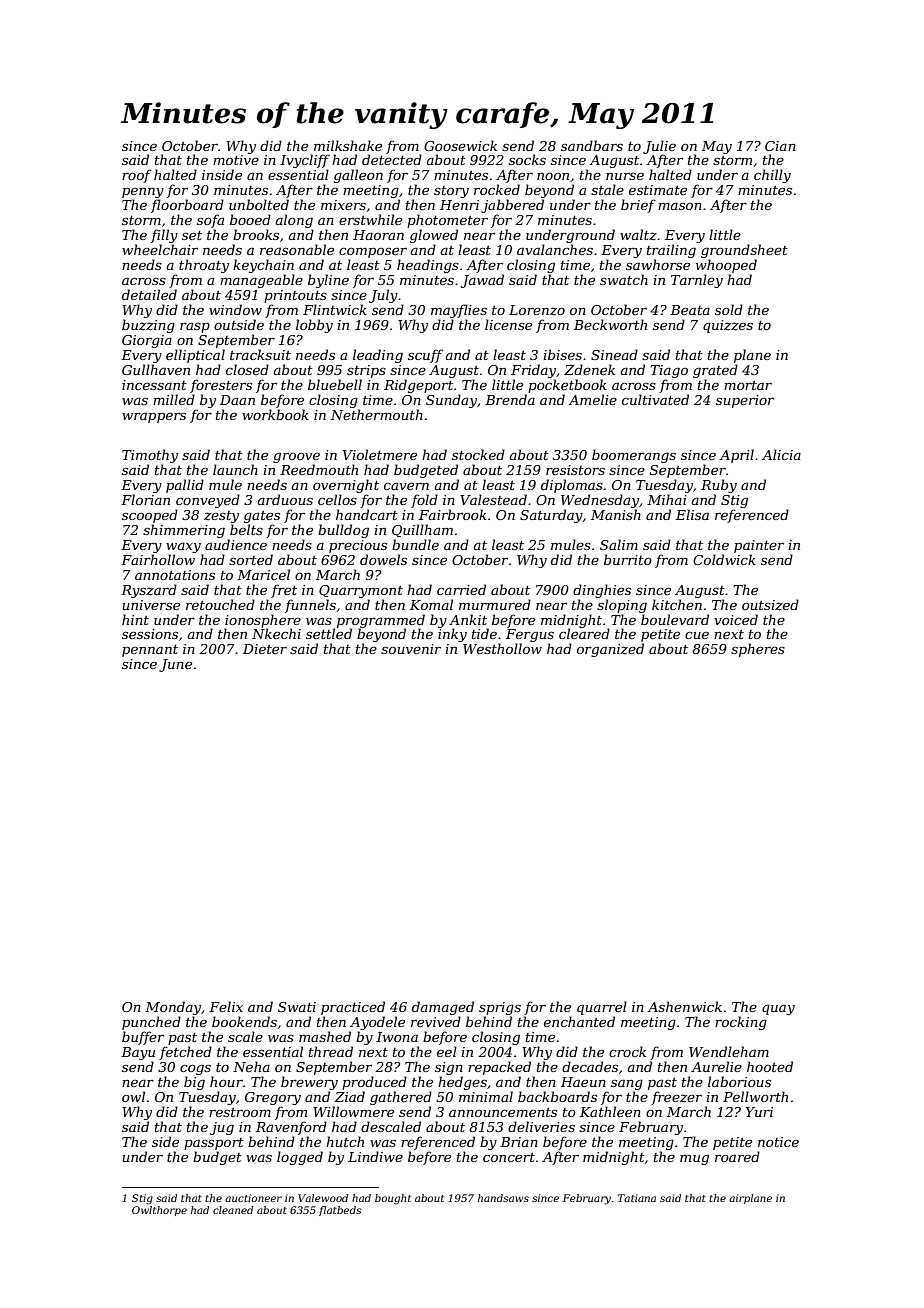 The height and width of the page is (1308, 924). Describe the element at coordinates (677, 604) in the page. I see `kitchen` at that location.
